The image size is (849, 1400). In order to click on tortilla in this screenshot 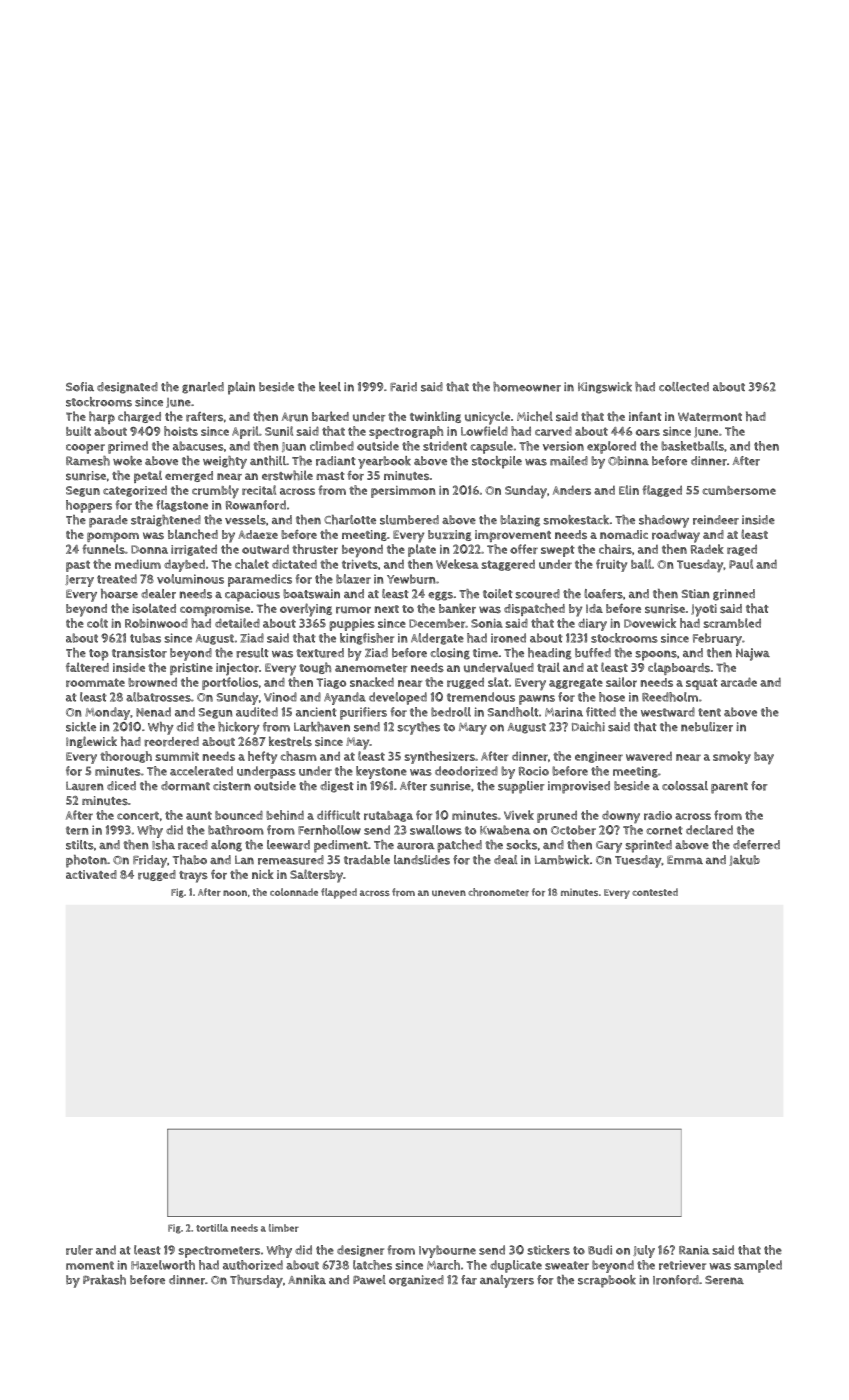, I will do `click(212, 1228)`.
